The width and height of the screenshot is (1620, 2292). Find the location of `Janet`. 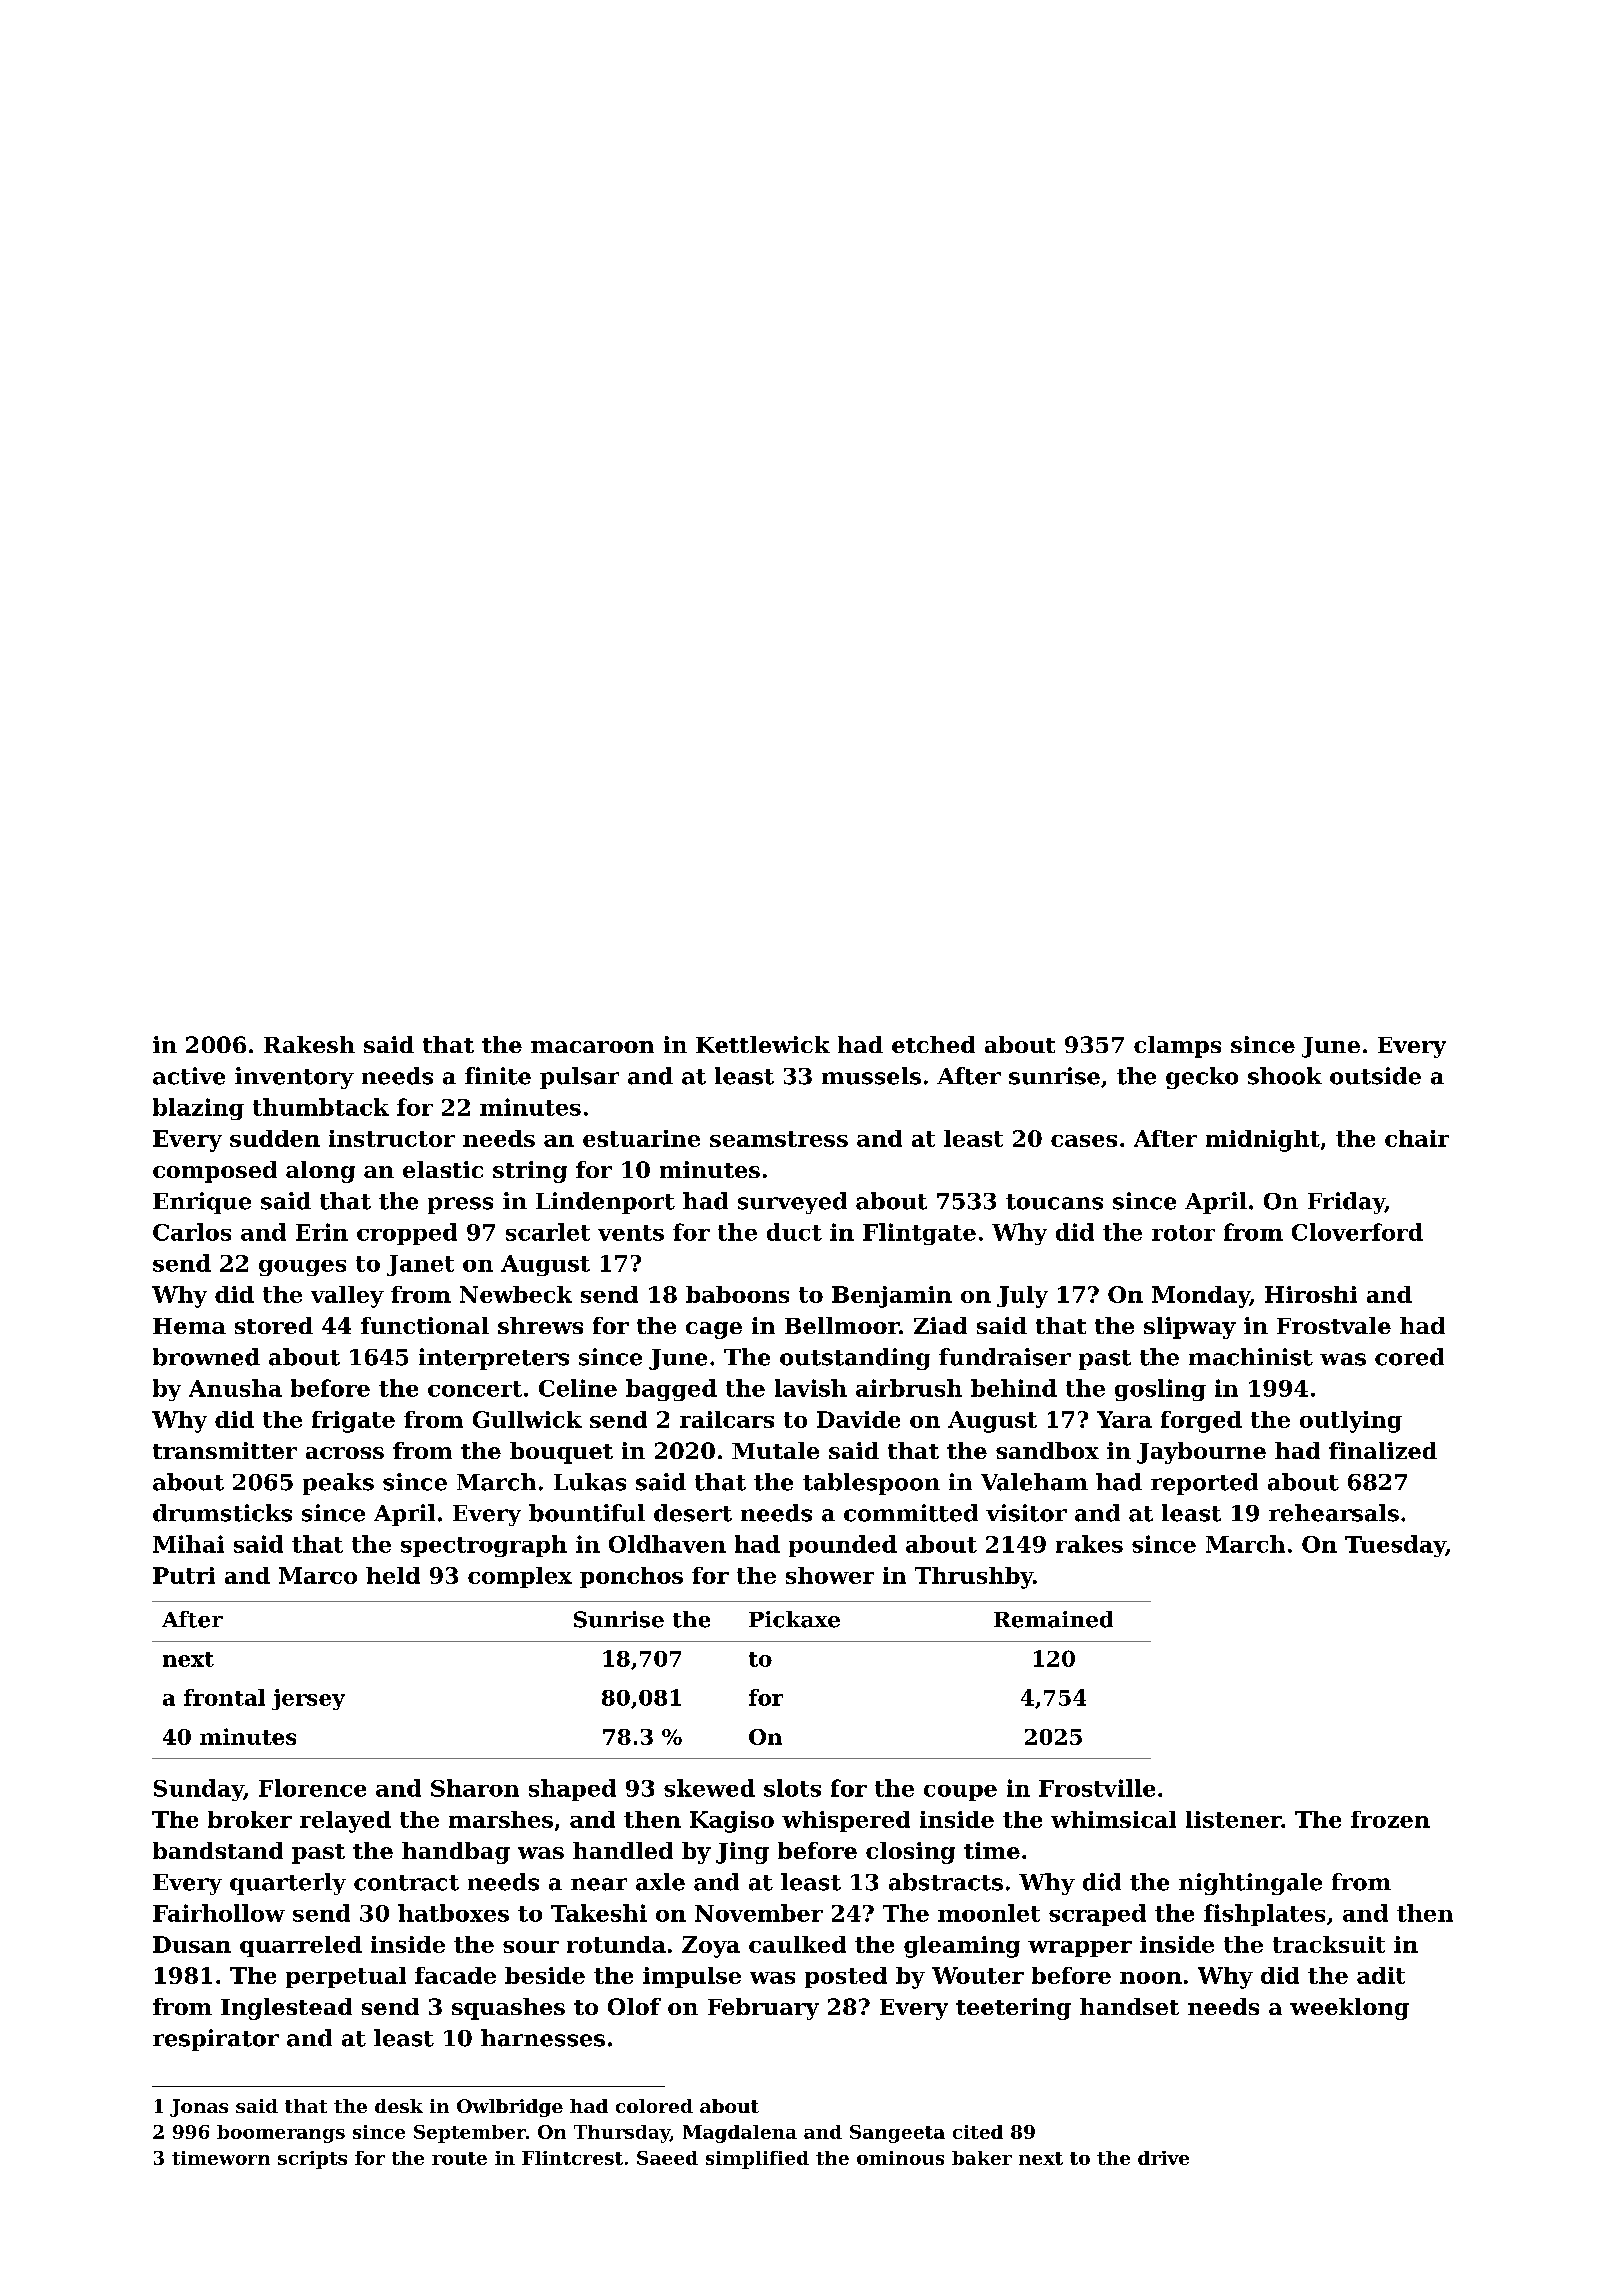

Janet is located at coordinates (420, 1265).
